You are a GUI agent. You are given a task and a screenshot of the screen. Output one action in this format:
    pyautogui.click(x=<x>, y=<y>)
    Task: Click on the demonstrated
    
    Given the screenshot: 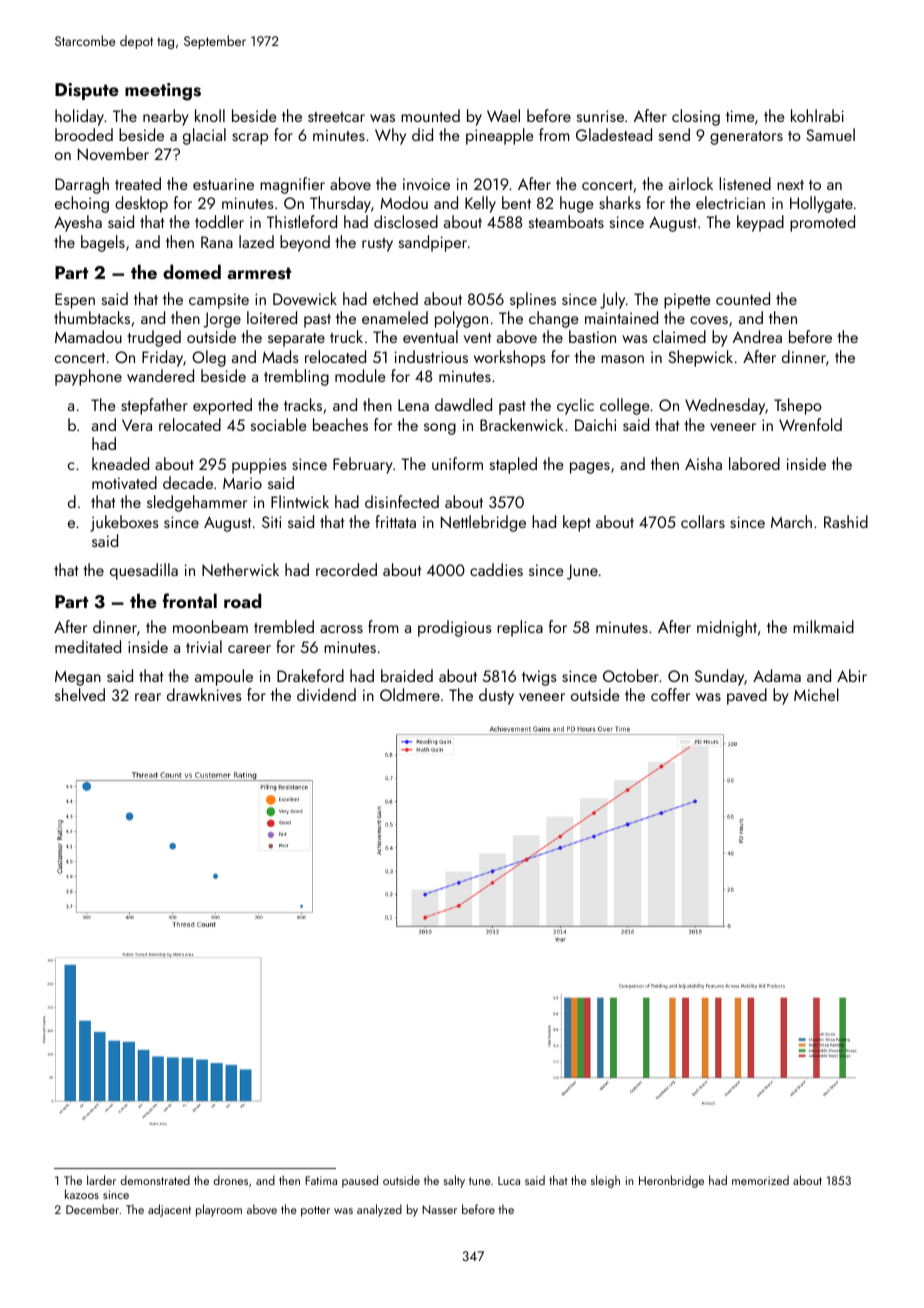 What is the action you would take?
    pyautogui.click(x=155, y=1180)
